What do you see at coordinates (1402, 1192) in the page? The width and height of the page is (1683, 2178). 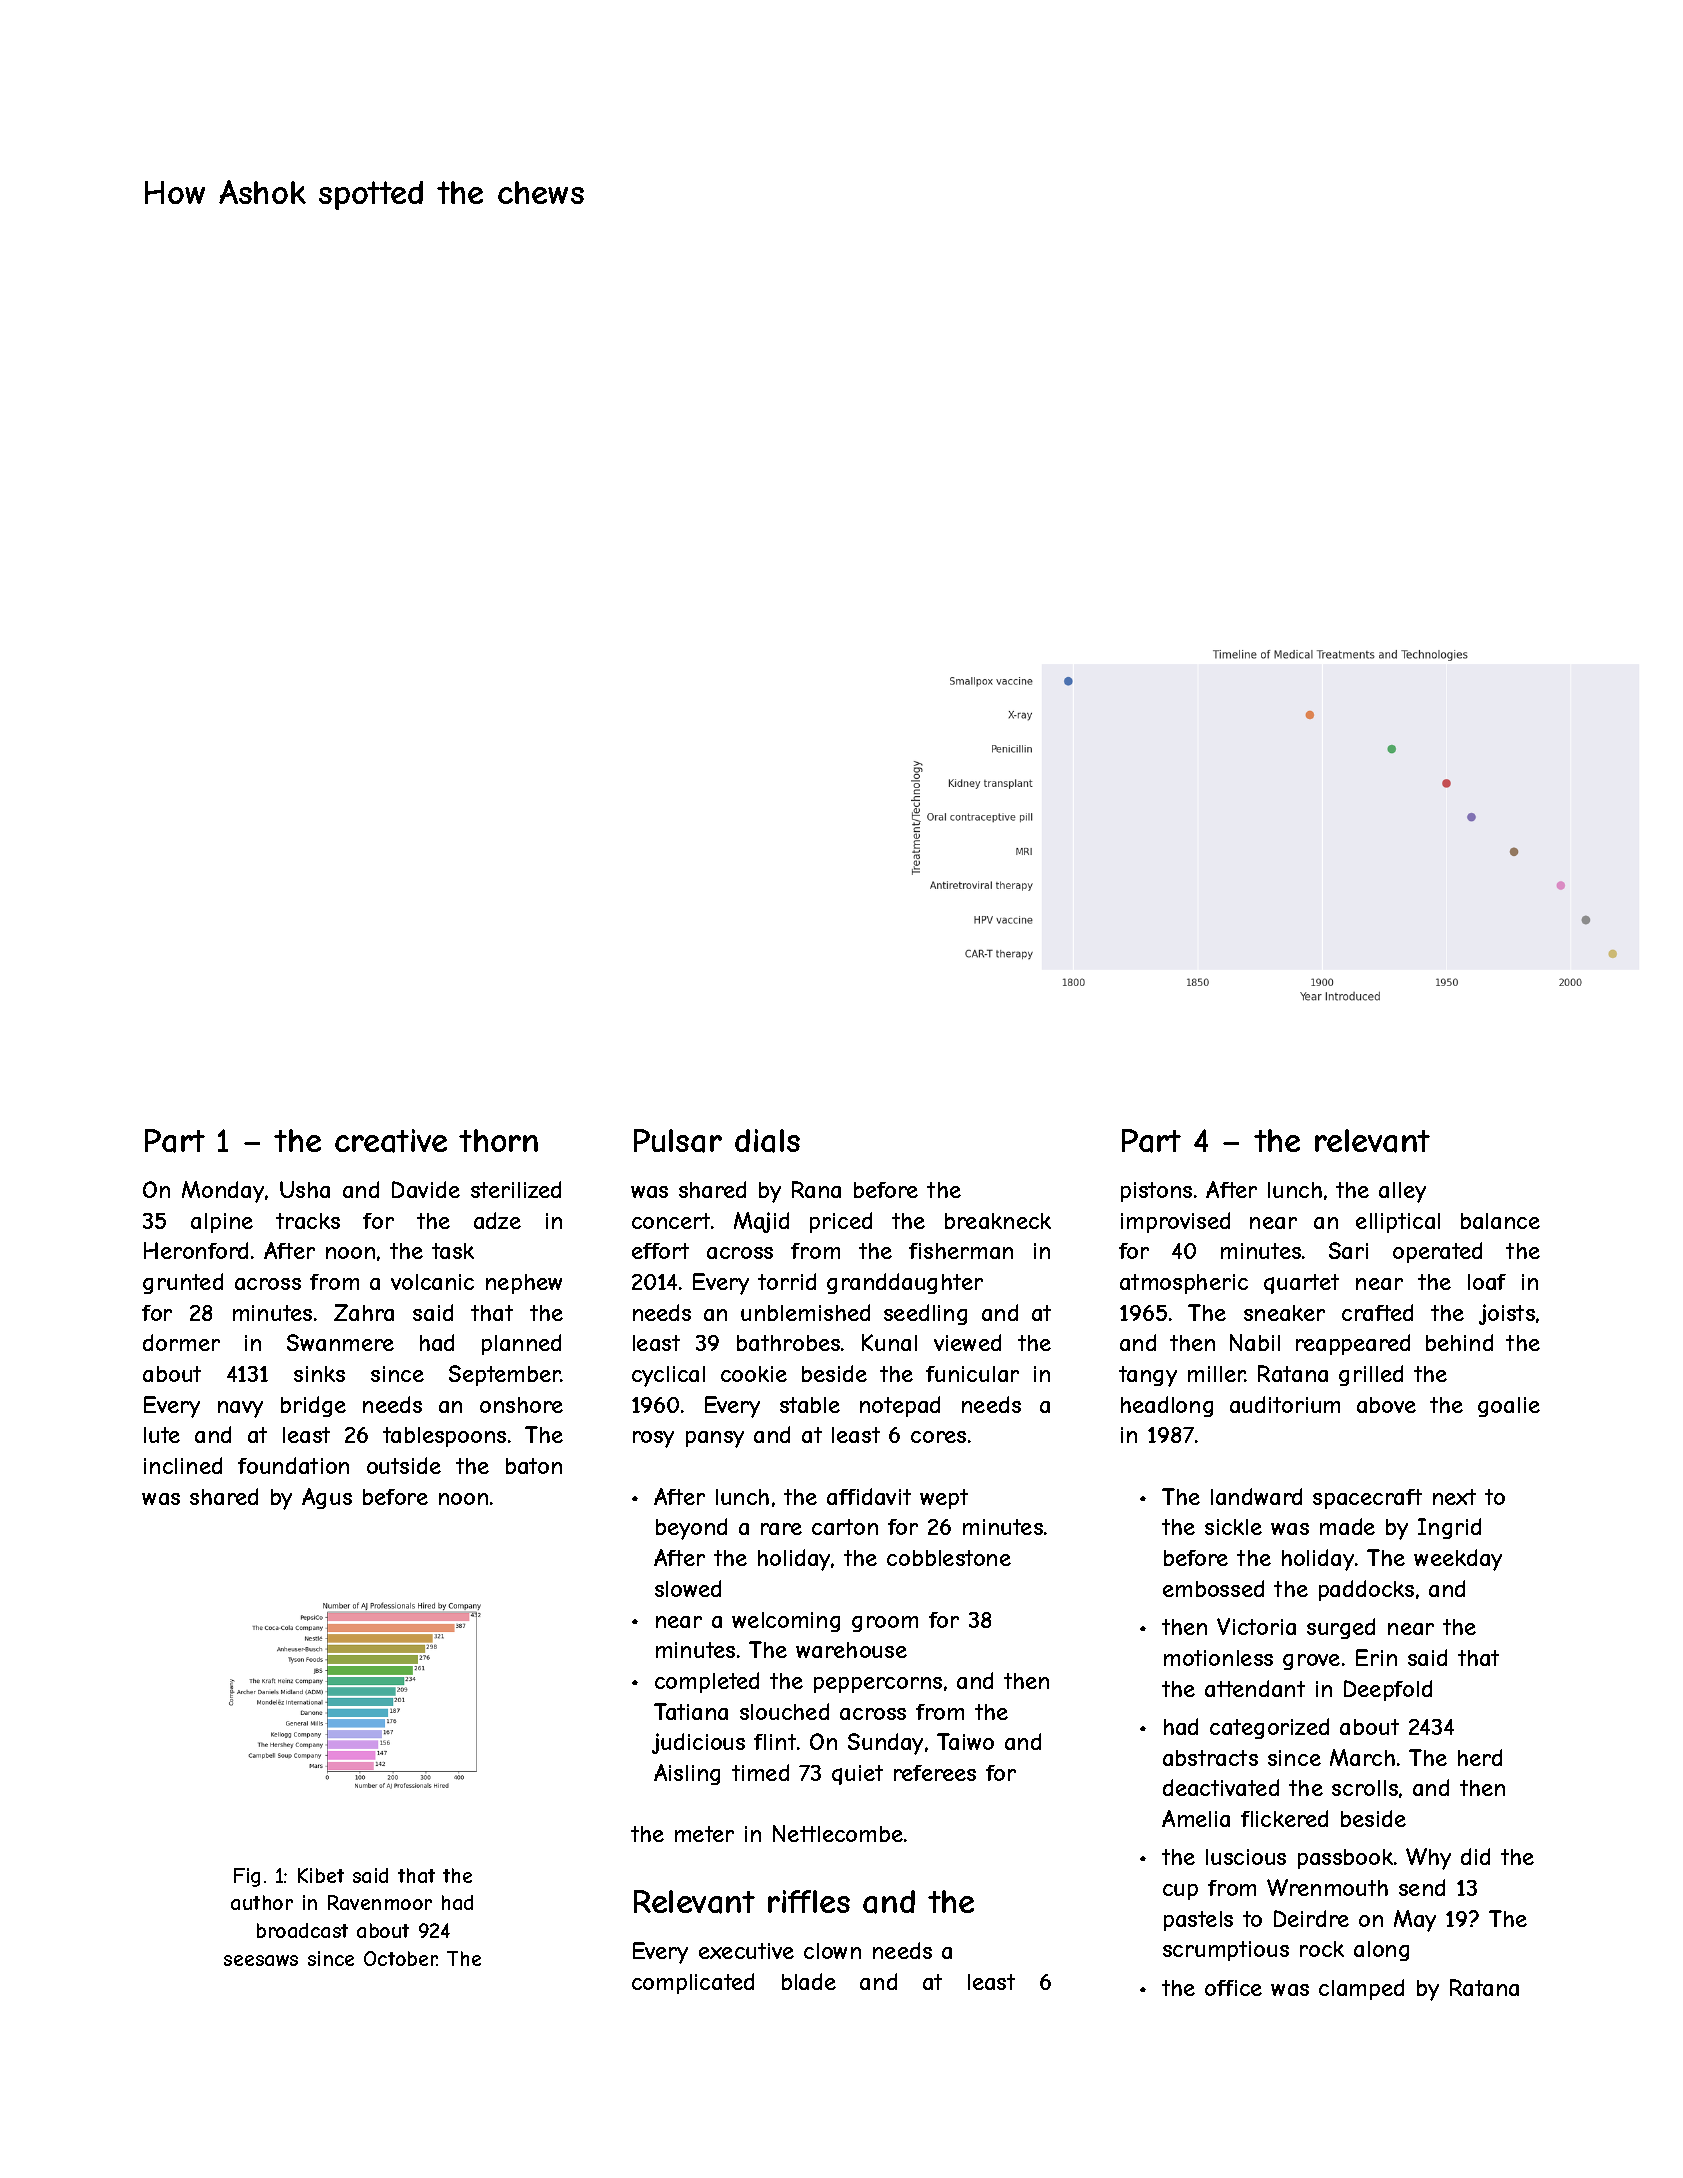 I see `alley` at bounding box center [1402, 1192].
